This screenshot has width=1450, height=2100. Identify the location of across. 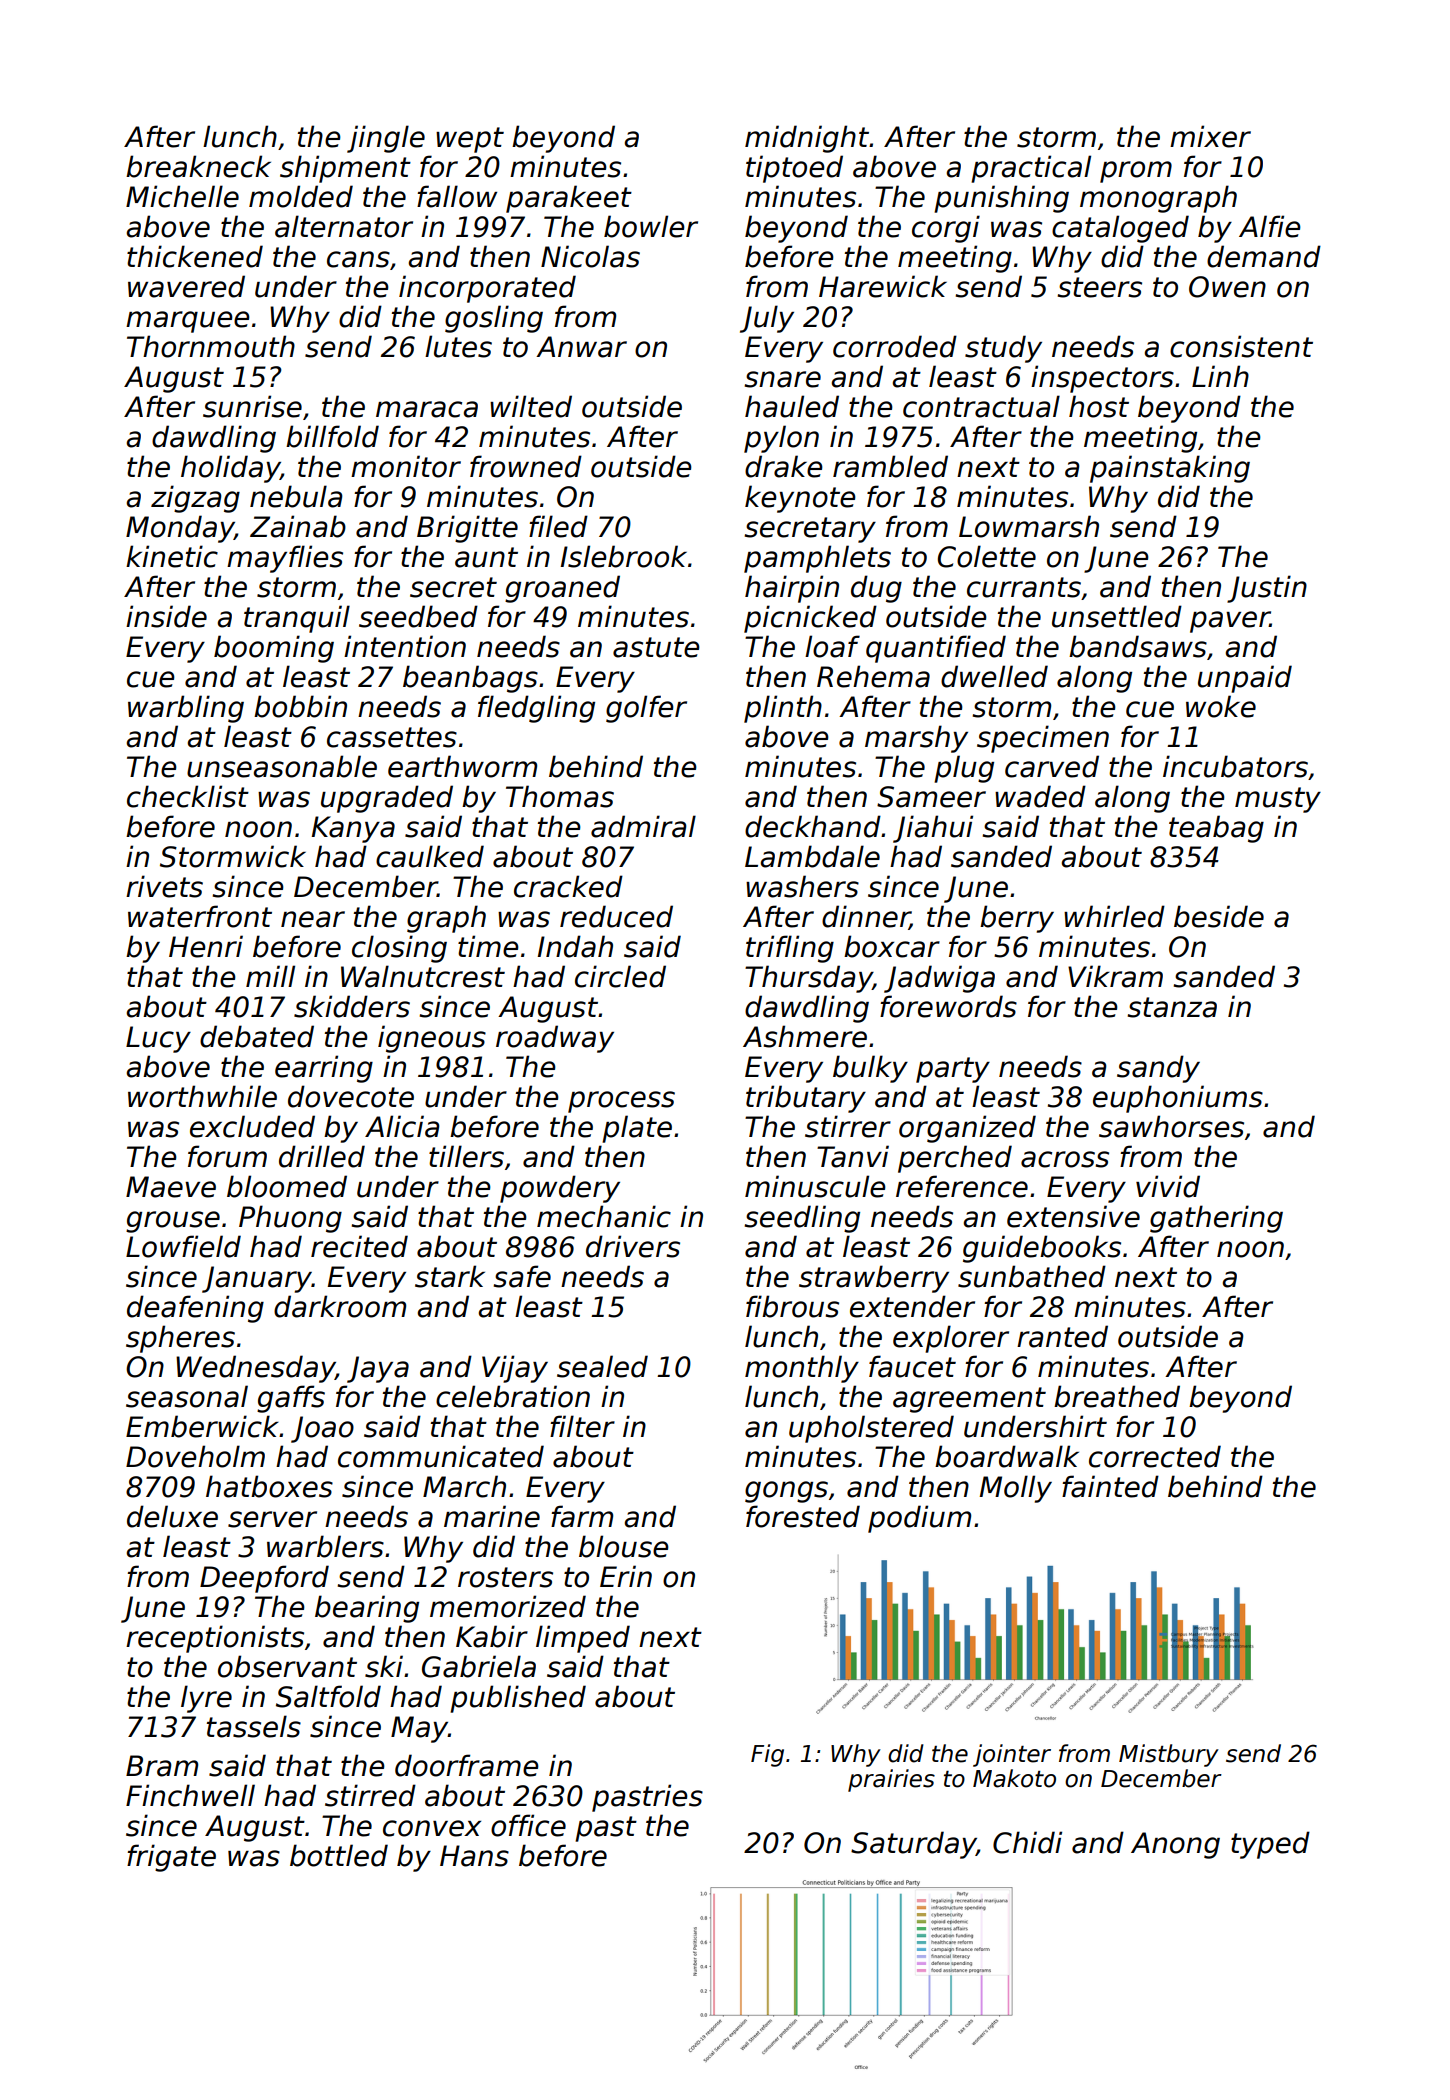
(1065, 1159).
